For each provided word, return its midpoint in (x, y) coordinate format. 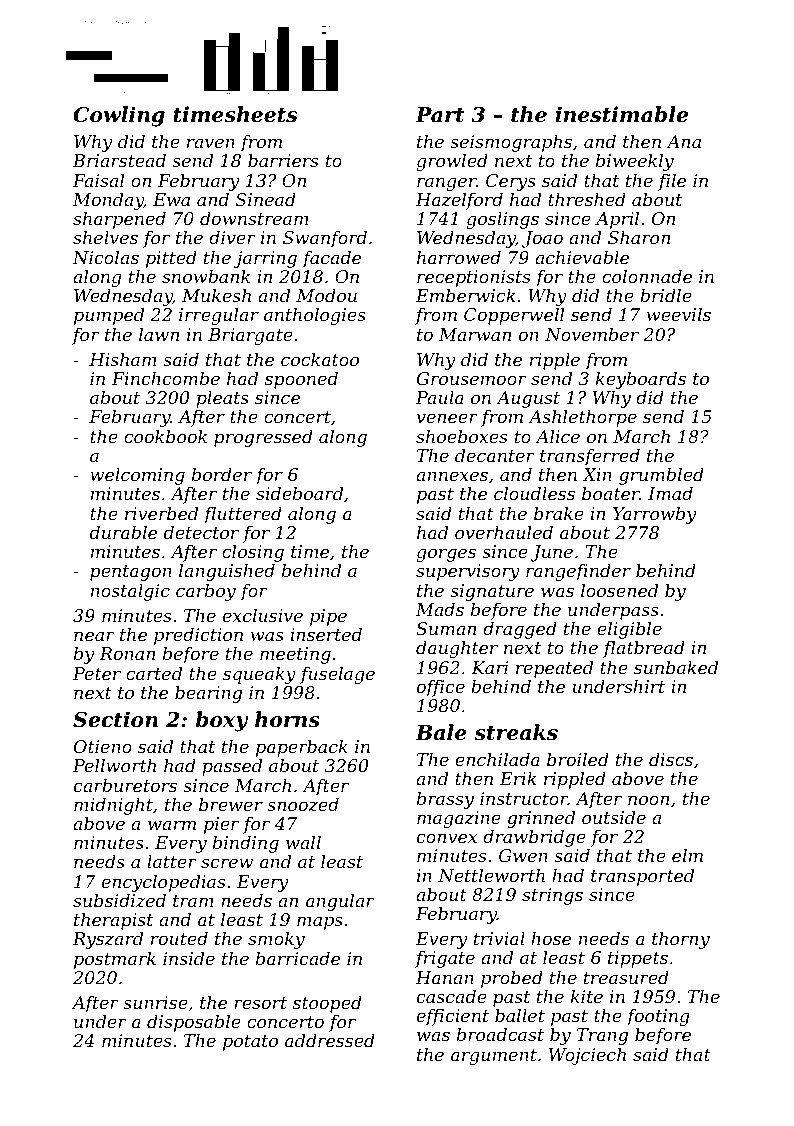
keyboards (641, 380)
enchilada (497, 759)
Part (439, 115)
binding (246, 844)
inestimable (621, 114)
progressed (263, 438)
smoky (276, 940)
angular (340, 902)
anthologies (315, 316)
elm (687, 855)
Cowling (119, 116)
